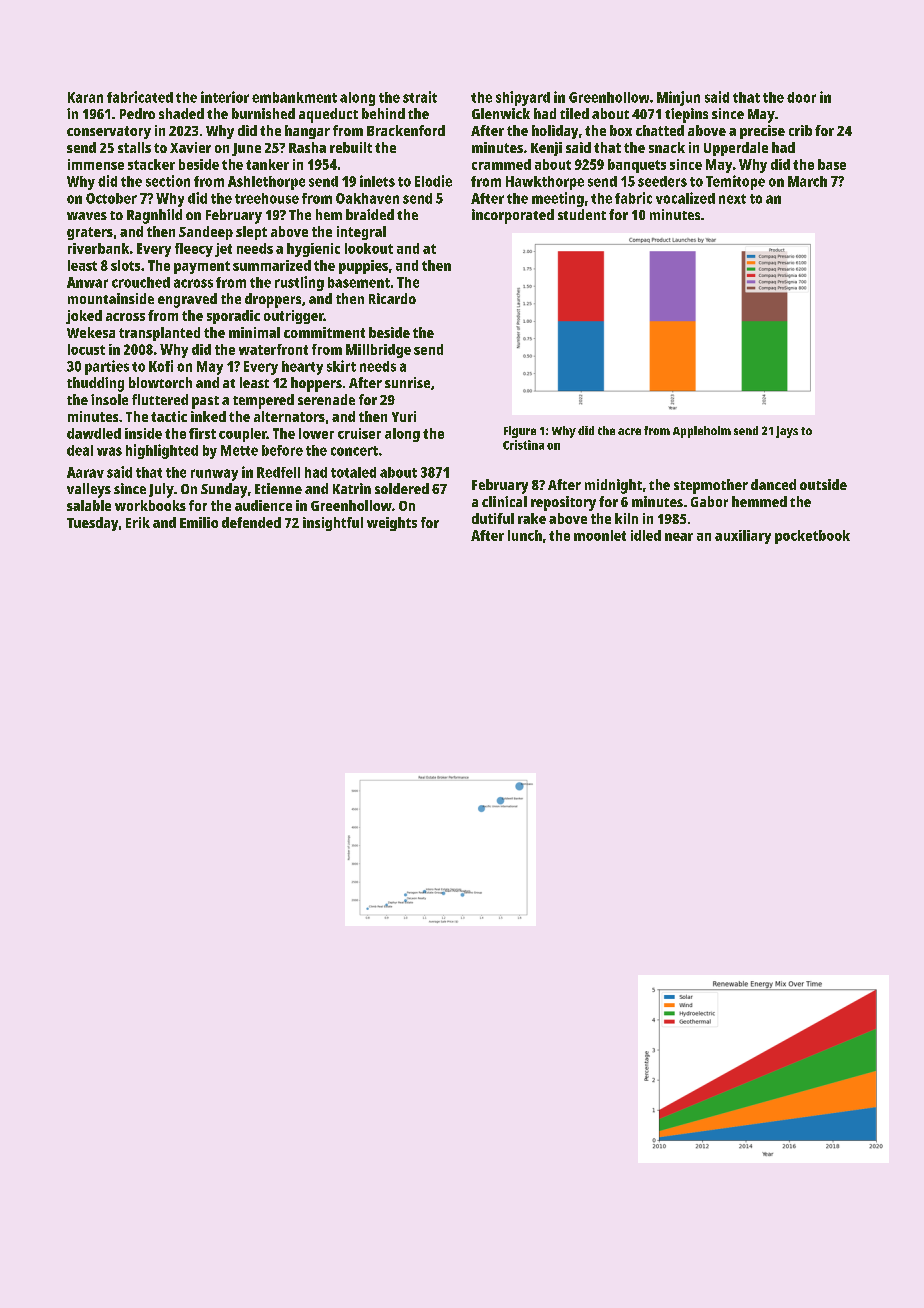  What do you see at coordinates (225, 97) in the screenshot?
I see `interior` at bounding box center [225, 97].
